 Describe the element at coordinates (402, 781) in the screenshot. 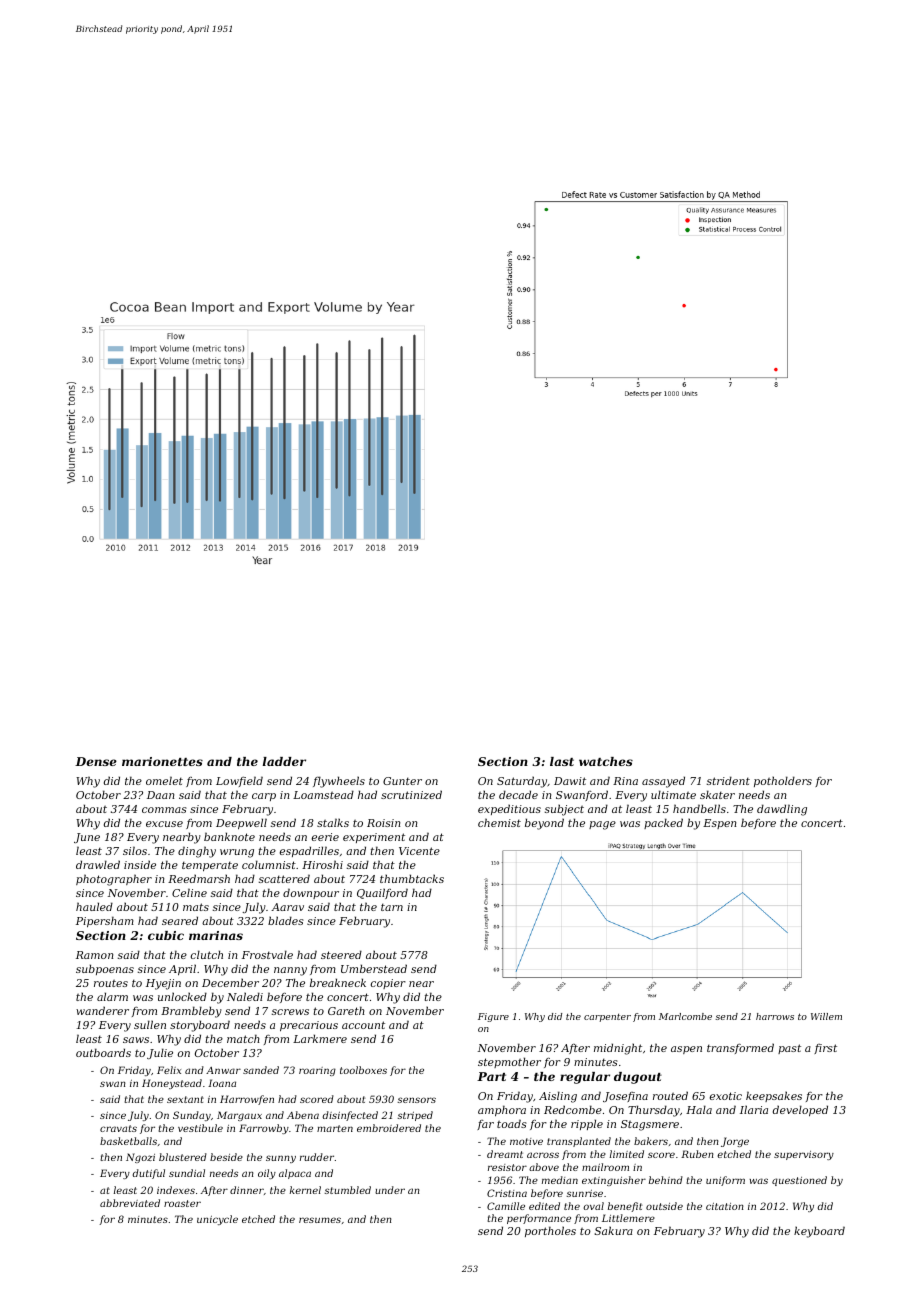

I see `Gunter` at that location.
